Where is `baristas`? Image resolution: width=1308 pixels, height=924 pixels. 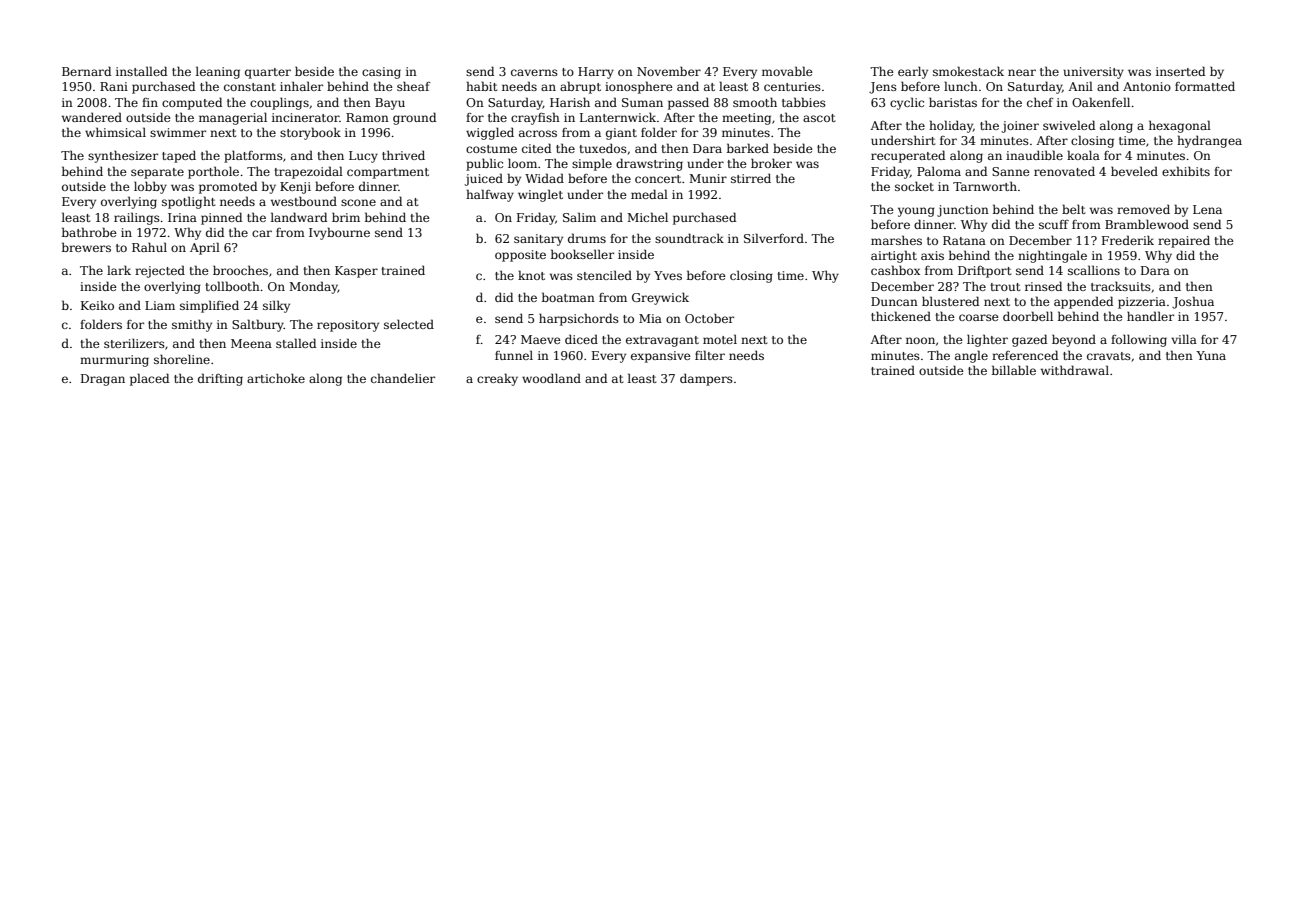 baristas is located at coordinates (953, 102).
